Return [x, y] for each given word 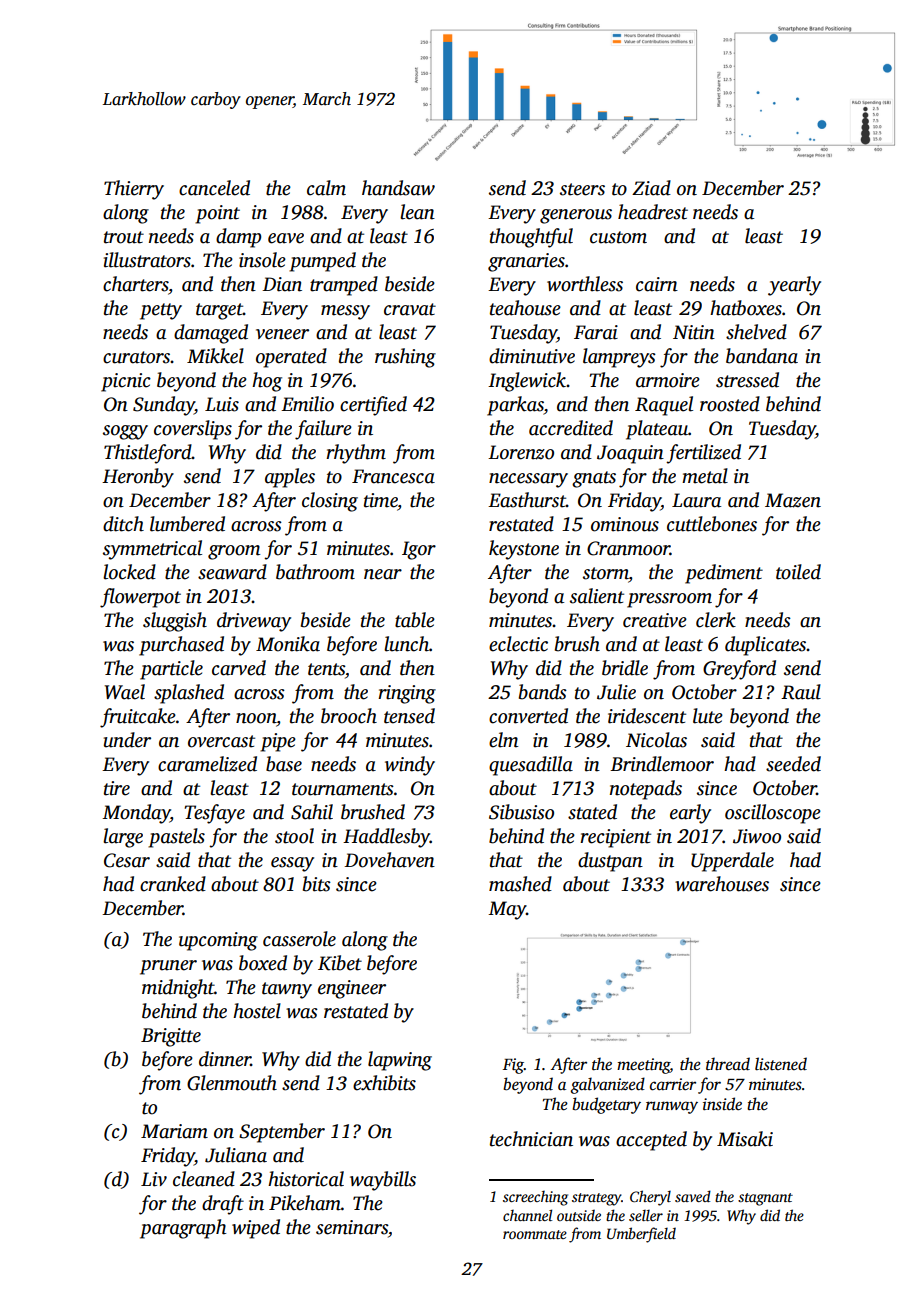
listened [781, 1064]
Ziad [651, 188]
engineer [352, 989]
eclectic [518, 644]
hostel [257, 1011]
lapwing [400, 1061]
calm [326, 188]
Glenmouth [232, 1083]
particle [171, 670]
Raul [801, 692]
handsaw [398, 188]
